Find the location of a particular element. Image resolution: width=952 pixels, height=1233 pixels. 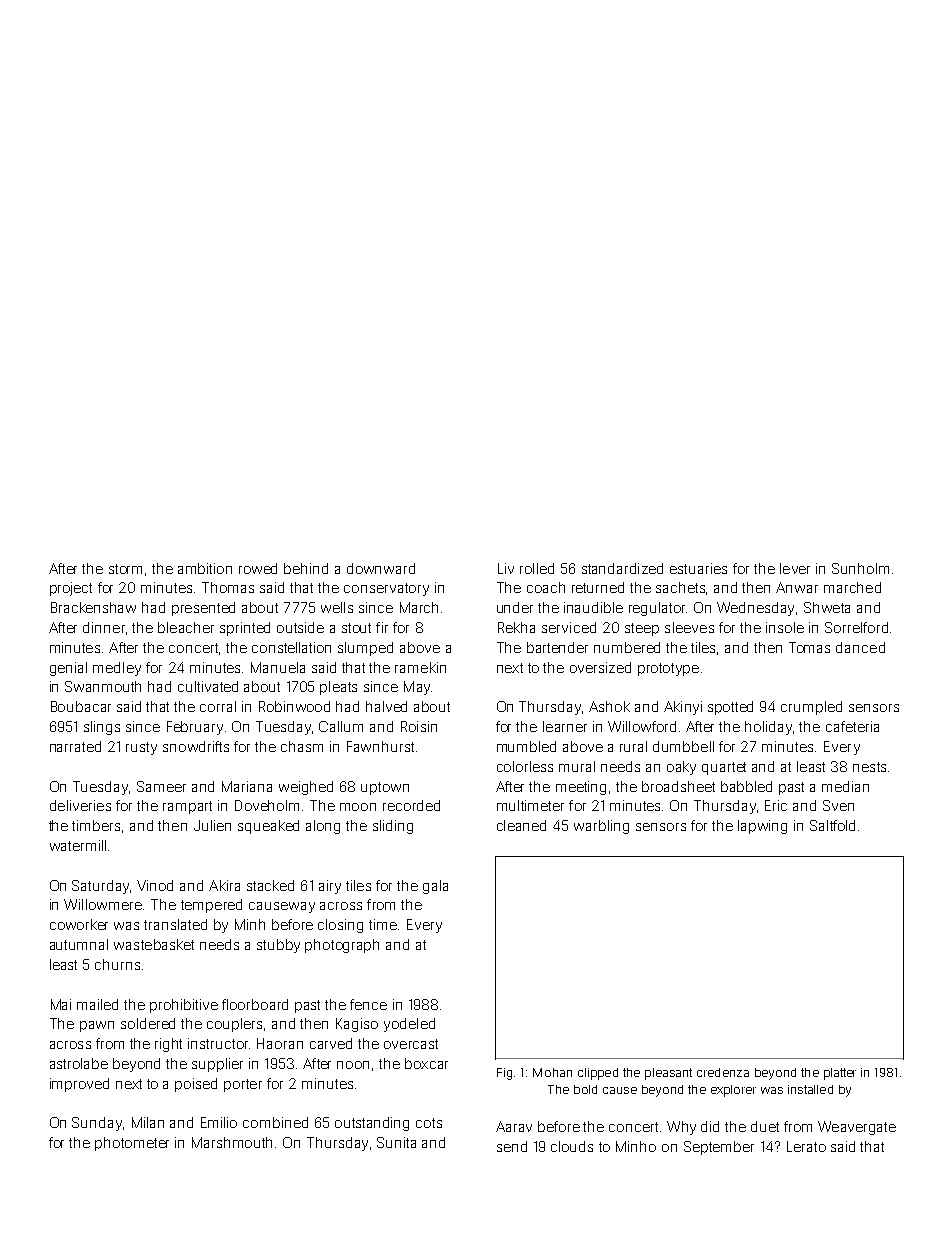

median is located at coordinates (845, 786).
